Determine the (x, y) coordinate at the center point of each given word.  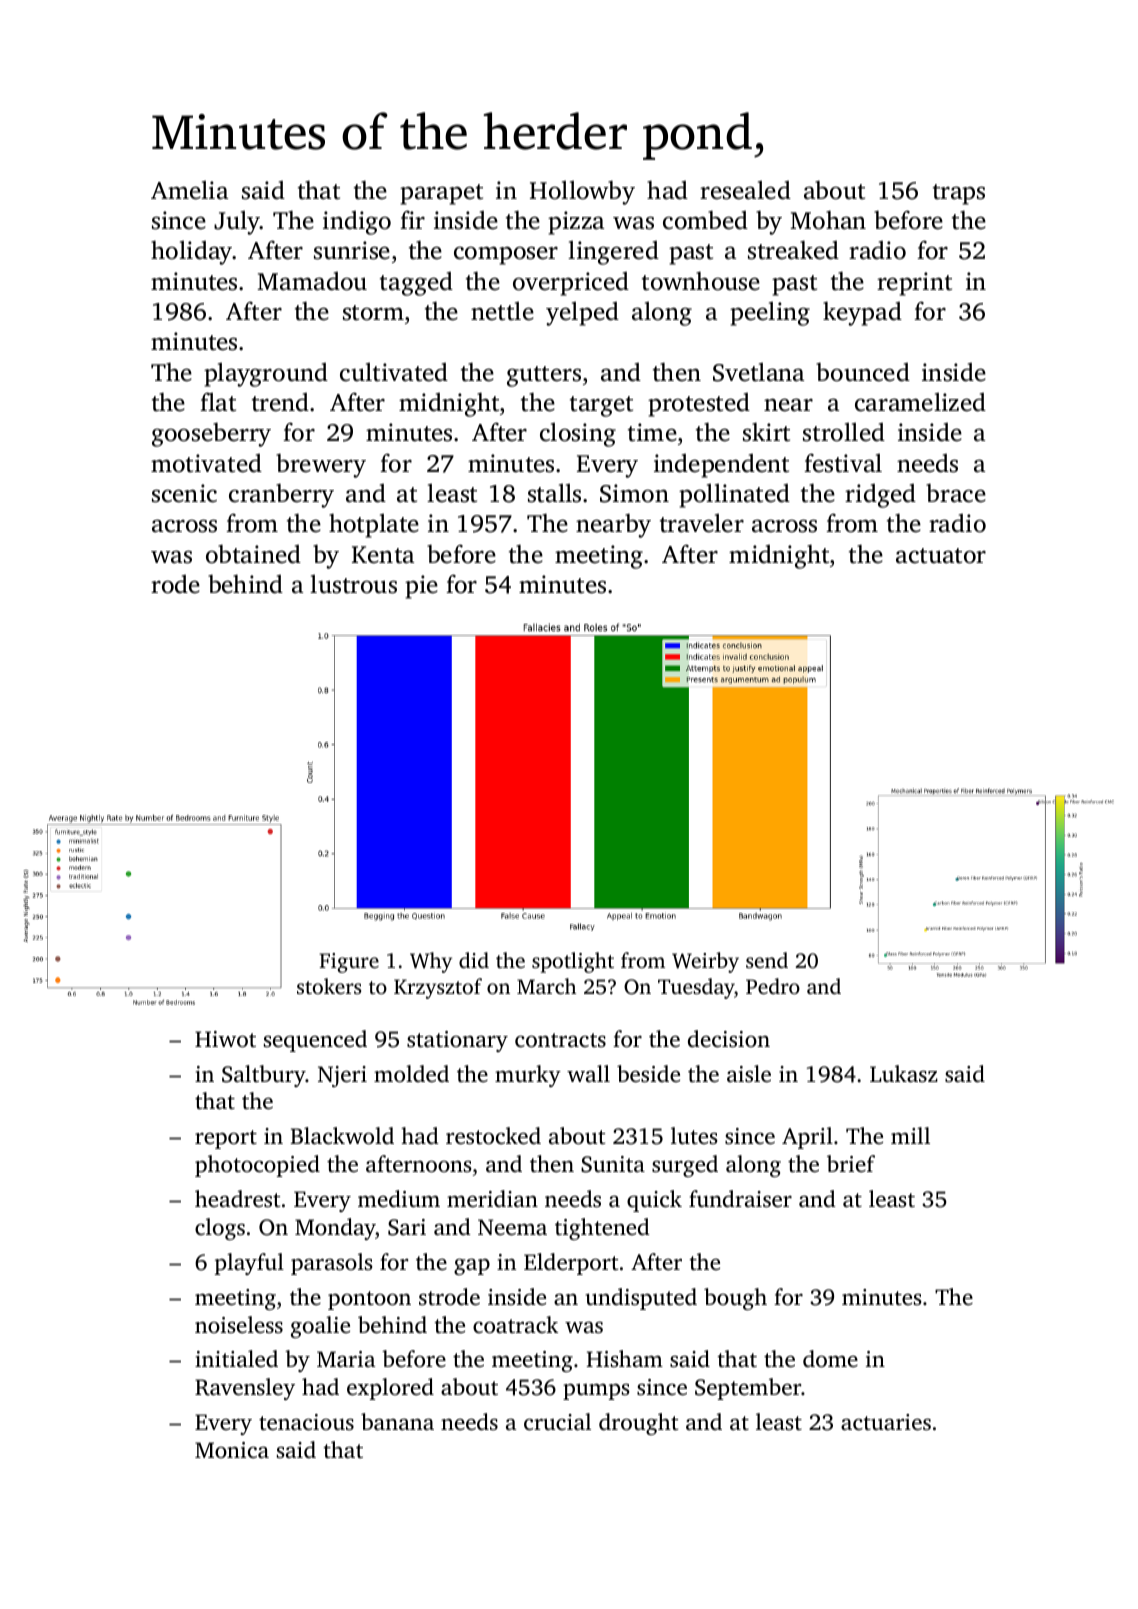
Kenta (383, 555)
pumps (596, 1391)
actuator (941, 556)
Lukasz (904, 1073)
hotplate (374, 525)
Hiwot (225, 1039)
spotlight (573, 962)
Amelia (189, 190)
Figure (349, 963)
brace (956, 493)
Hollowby (582, 192)
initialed (236, 1359)
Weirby (705, 962)
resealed (745, 190)
